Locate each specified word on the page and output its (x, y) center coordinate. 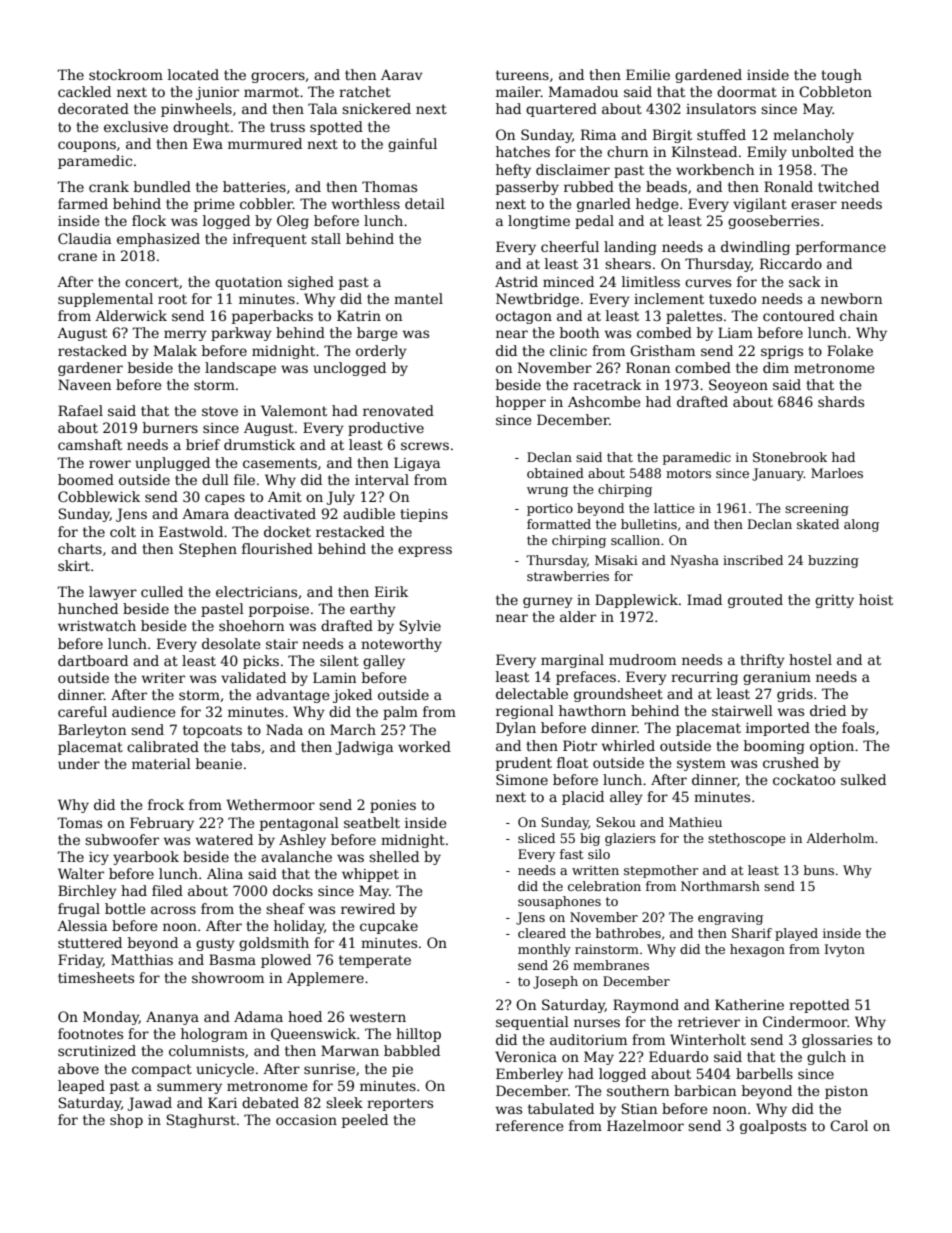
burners (170, 427)
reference (530, 1125)
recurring (704, 678)
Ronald (788, 186)
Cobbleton (835, 91)
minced (568, 281)
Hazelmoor (645, 1125)
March (353, 729)
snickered (376, 108)
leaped (81, 1087)
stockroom (126, 74)
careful (82, 711)
